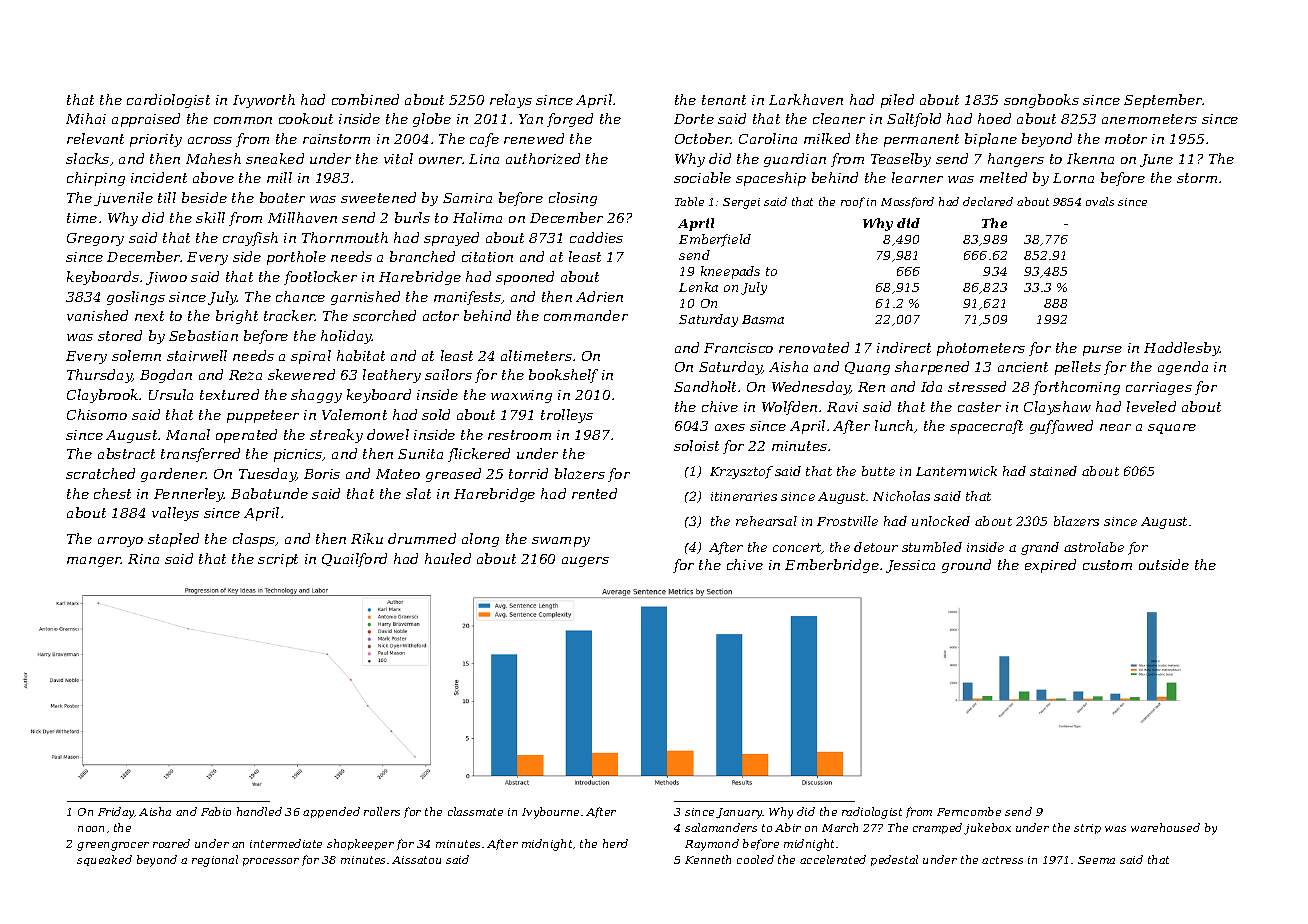  Describe the element at coordinates (87, 158) in the screenshot. I see `slacks` at that location.
